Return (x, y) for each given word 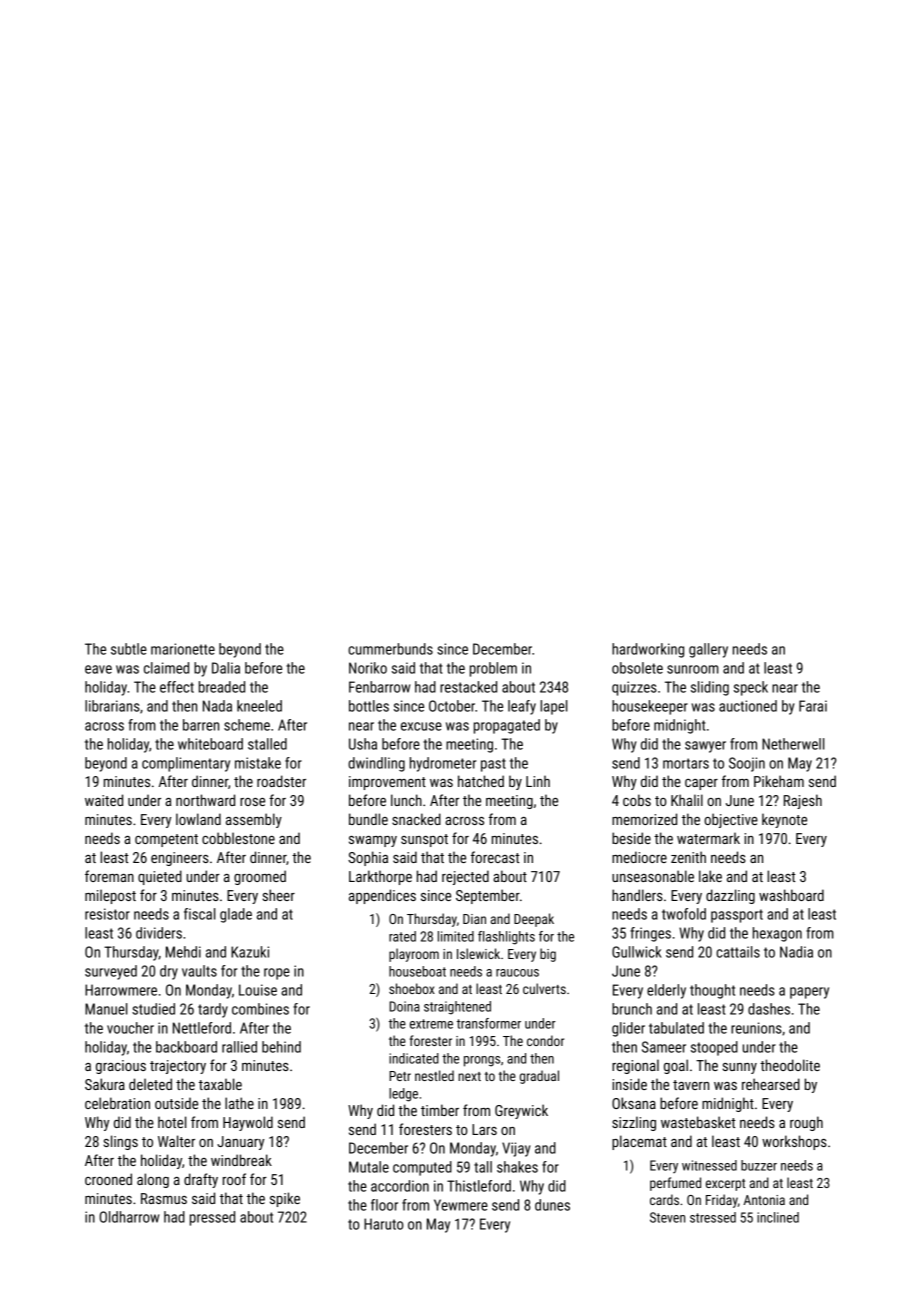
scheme (247, 725)
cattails (738, 952)
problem (493, 669)
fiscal (199, 914)
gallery (708, 650)
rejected (465, 877)
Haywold (248, 1123)
